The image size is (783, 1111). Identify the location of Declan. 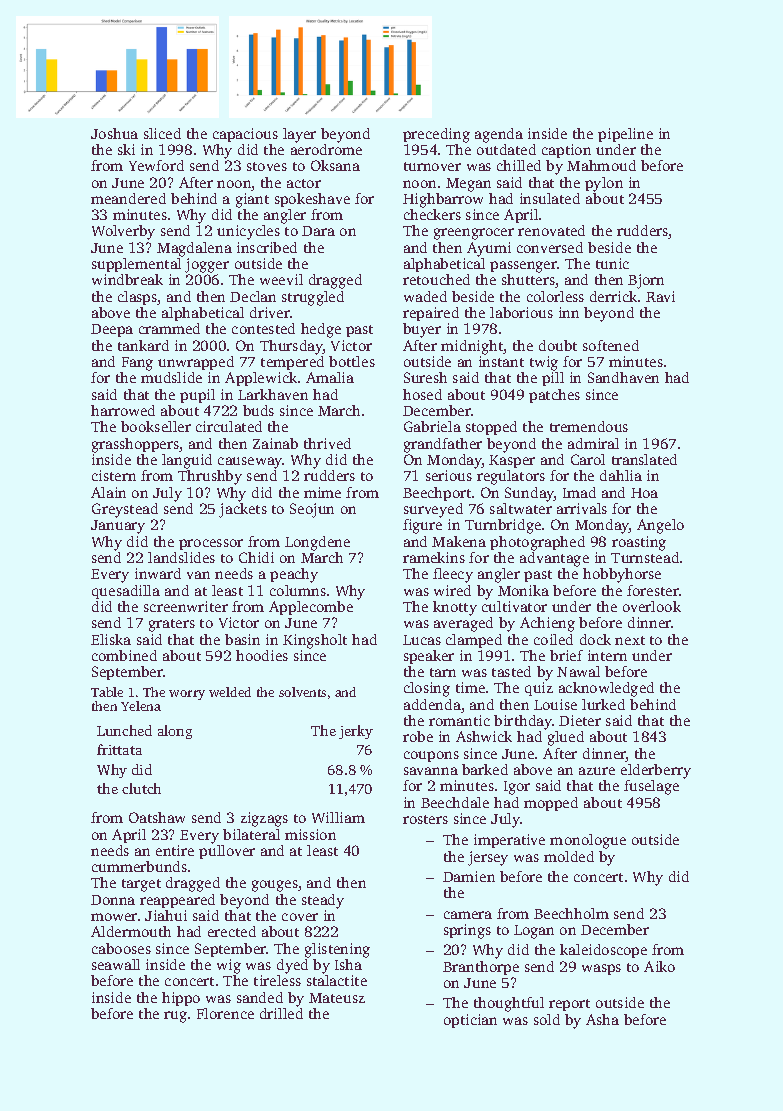
(253, 296).
